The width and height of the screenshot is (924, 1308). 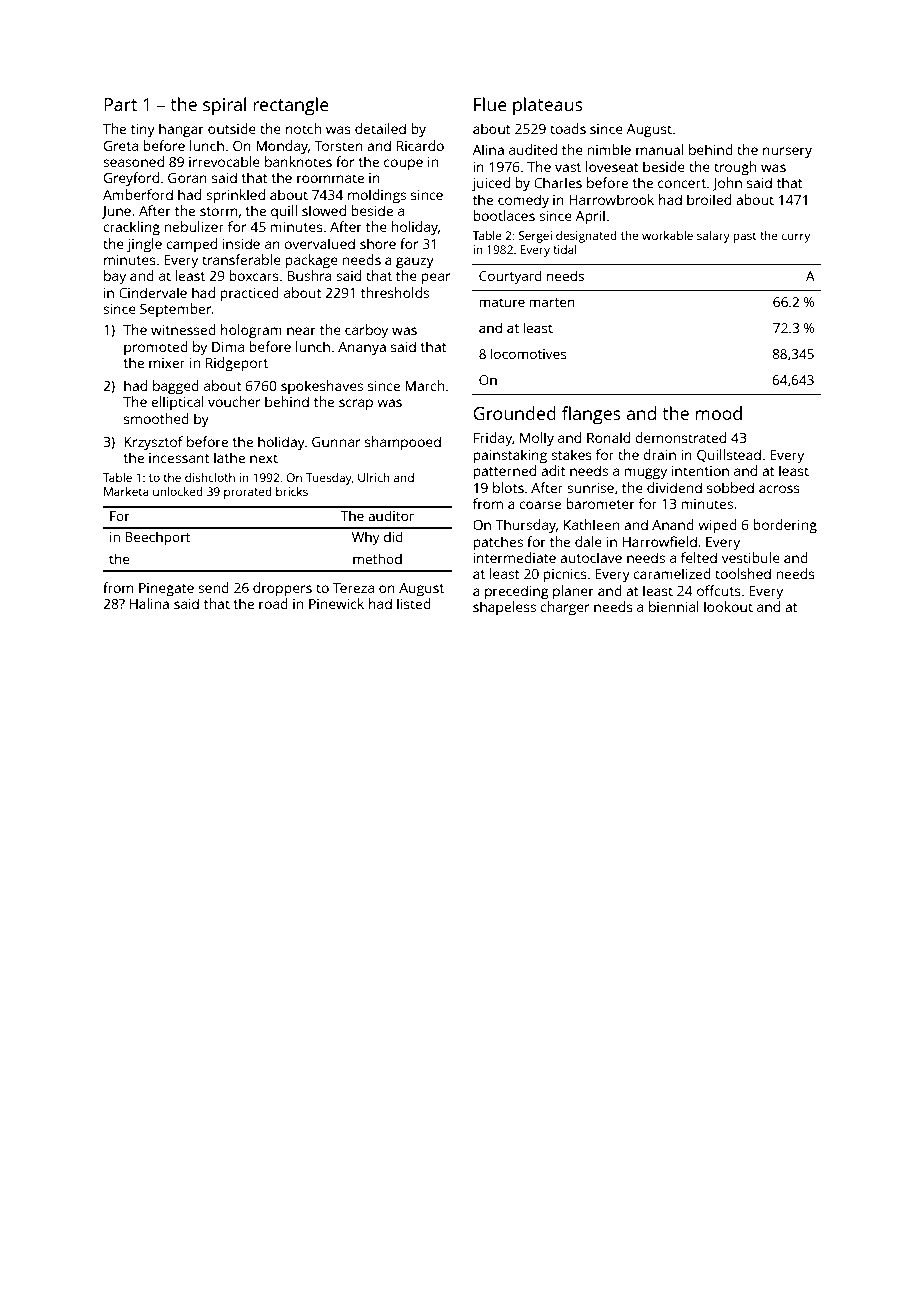 What do you see at coordinates (273, 603) in the screenshot?
I see `road` at bounding box center [273, 603].
